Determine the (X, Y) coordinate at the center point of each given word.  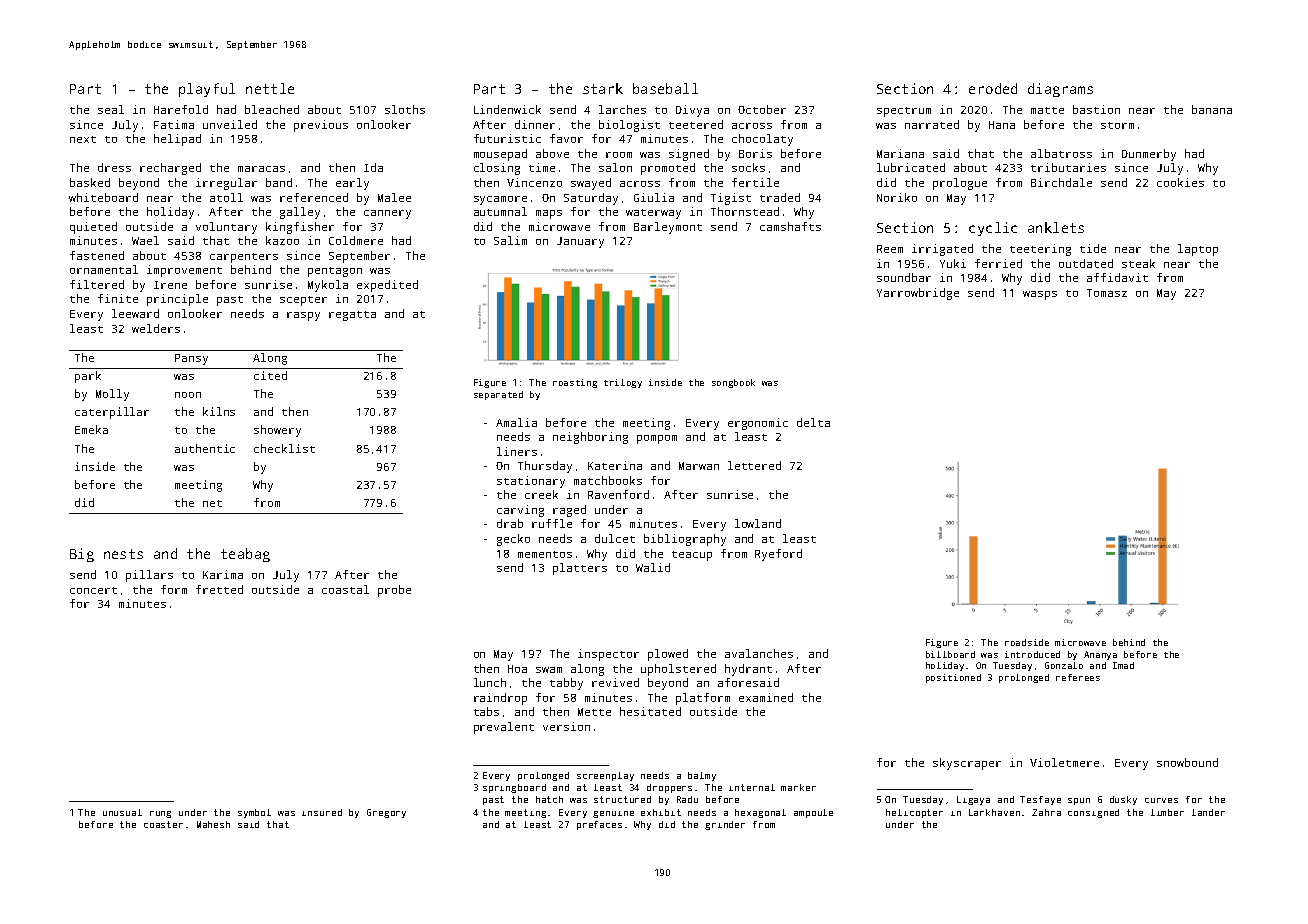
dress (114, 167)
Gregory (386, 813)
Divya (692, 111)
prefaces (599, 825)
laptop (1198, 250)
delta (813, 422)
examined (766, 697)
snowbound (1187, 762)
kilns (219, 411)
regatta (352, 316)
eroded (993, 88)
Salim (510, 240)
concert (93, 590)
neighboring (590, 438)
